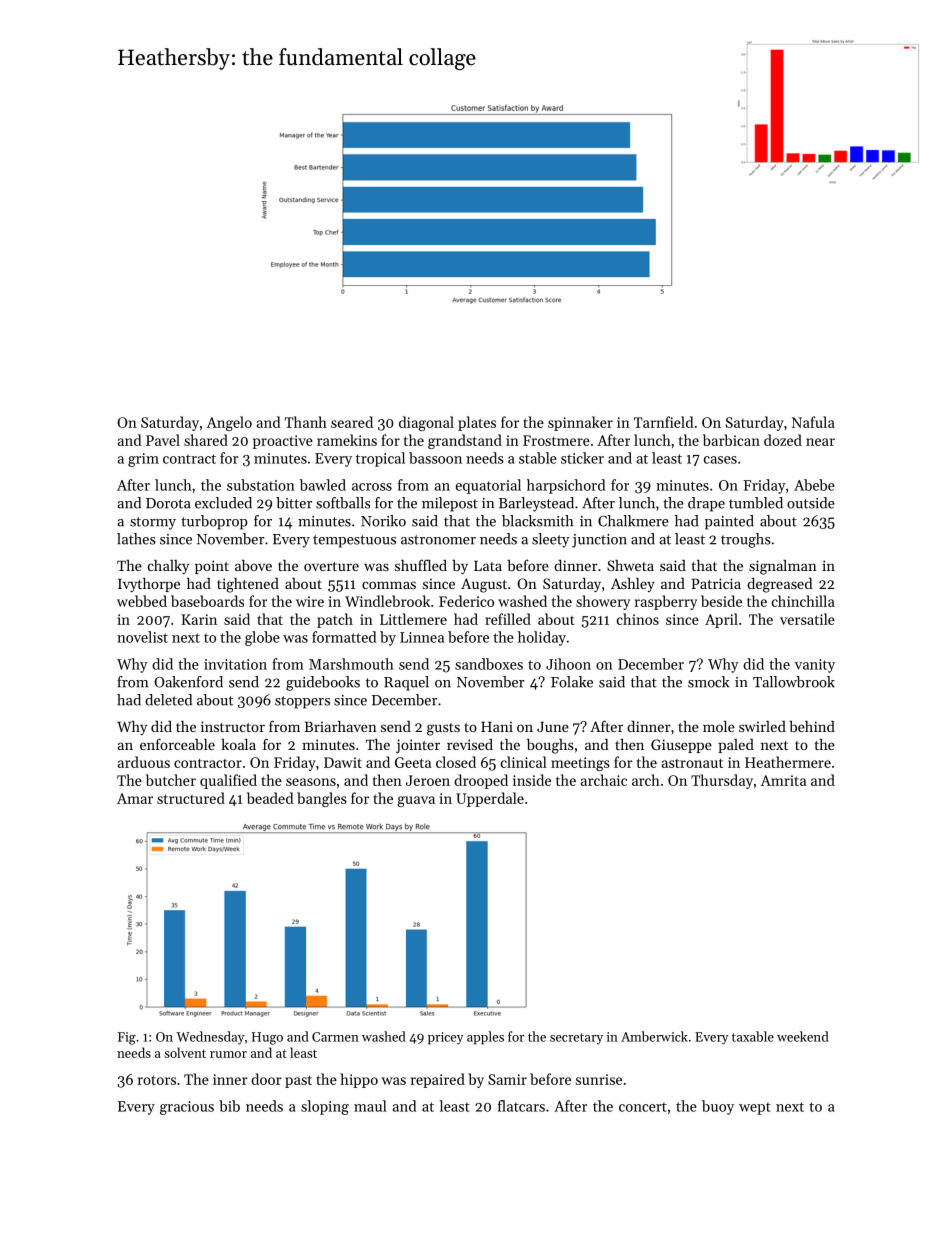 The width and height of the page is (952, 1233). I want to click on plates, so click(477, 423).
